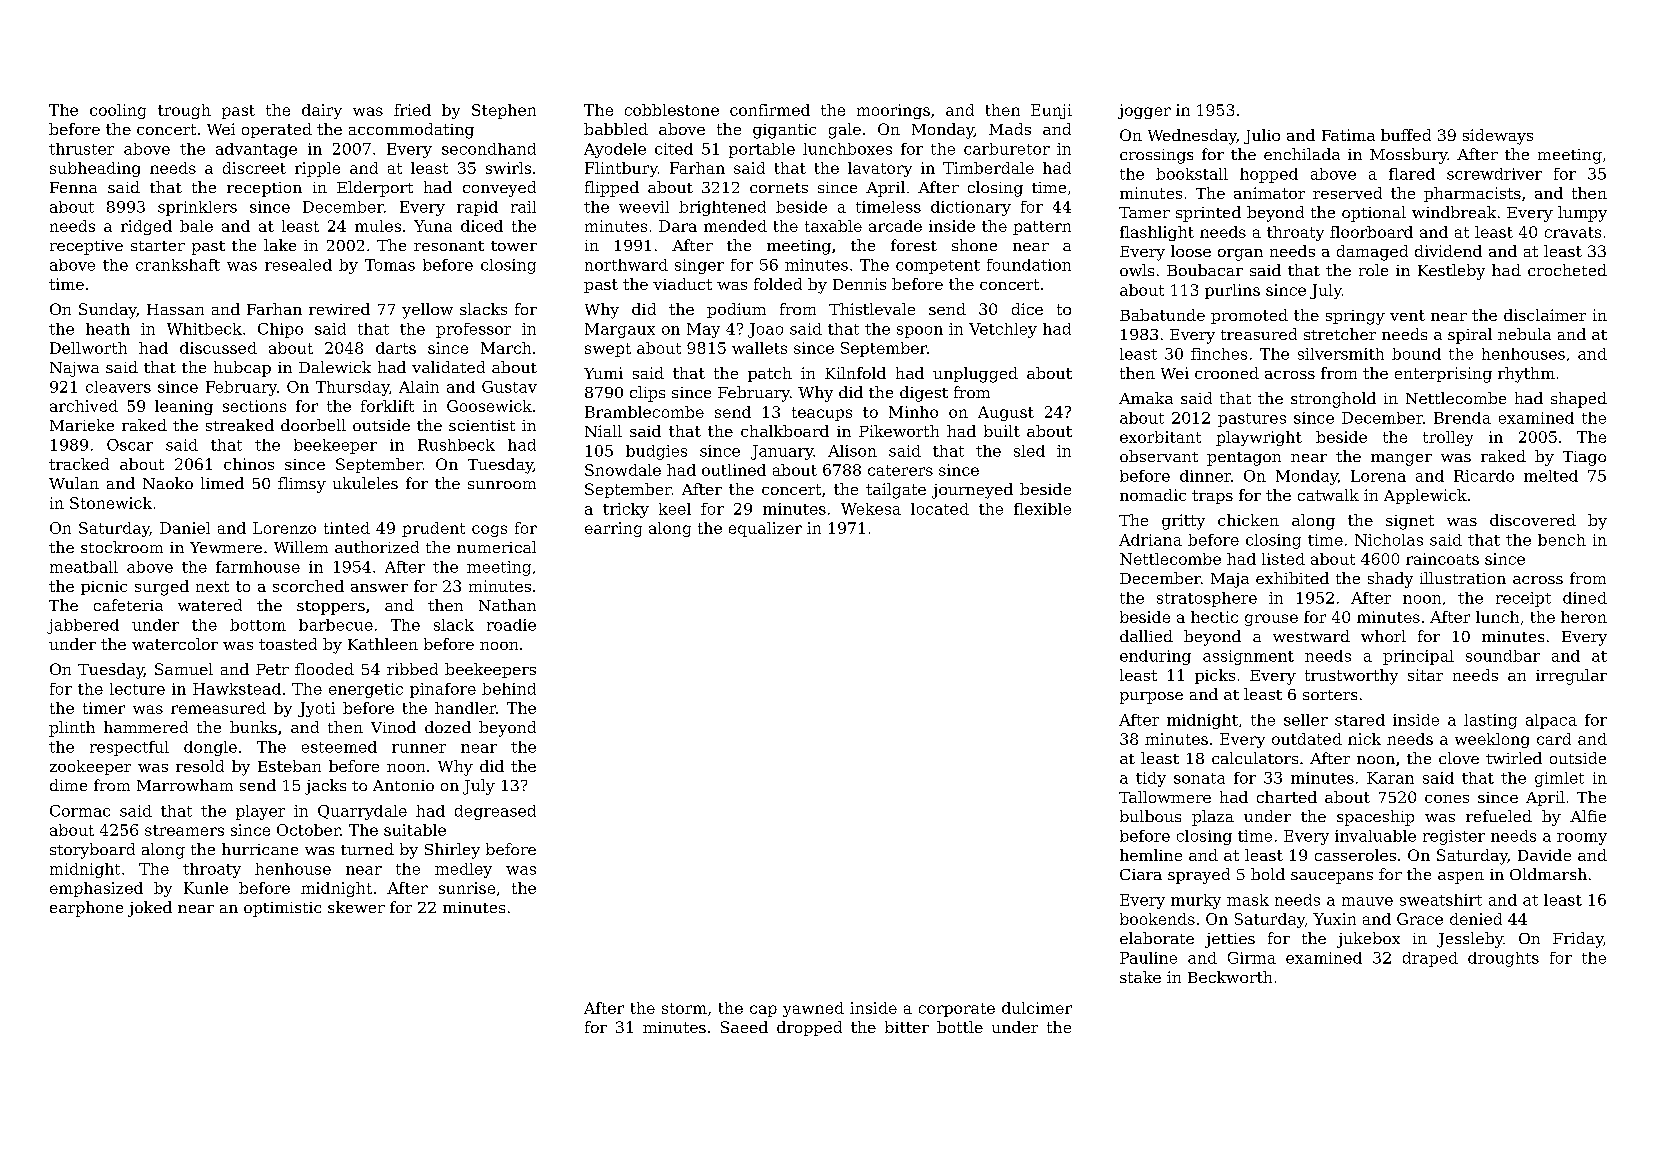  Describe the element at coordinates (744, 1027) in the document. I see `Saeed` at that location.
